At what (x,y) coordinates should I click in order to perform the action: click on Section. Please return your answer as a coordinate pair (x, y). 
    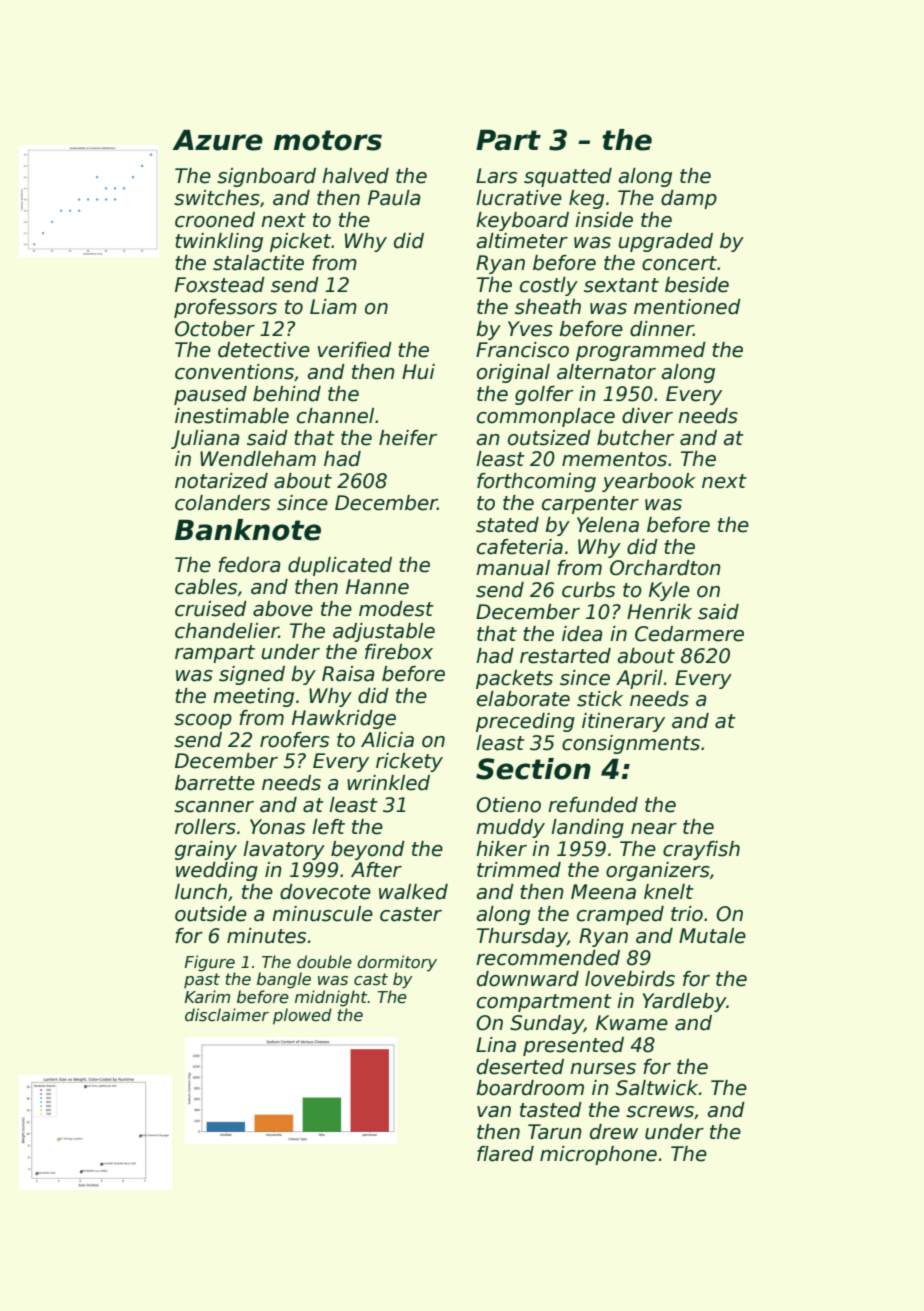
    Looking at the image, I should click on (533, 769).
